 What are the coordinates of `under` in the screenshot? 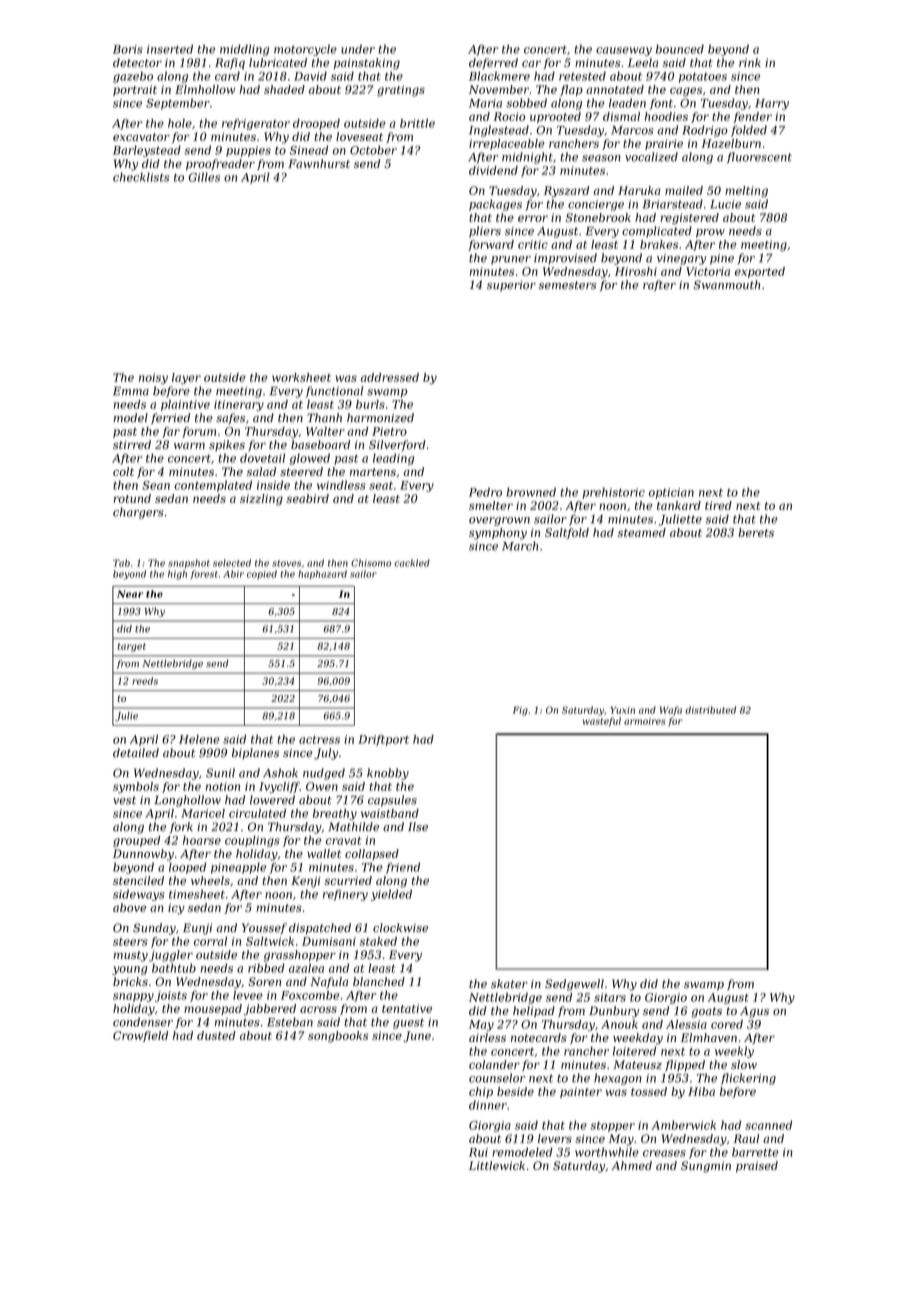 It's located at (358, 49).
